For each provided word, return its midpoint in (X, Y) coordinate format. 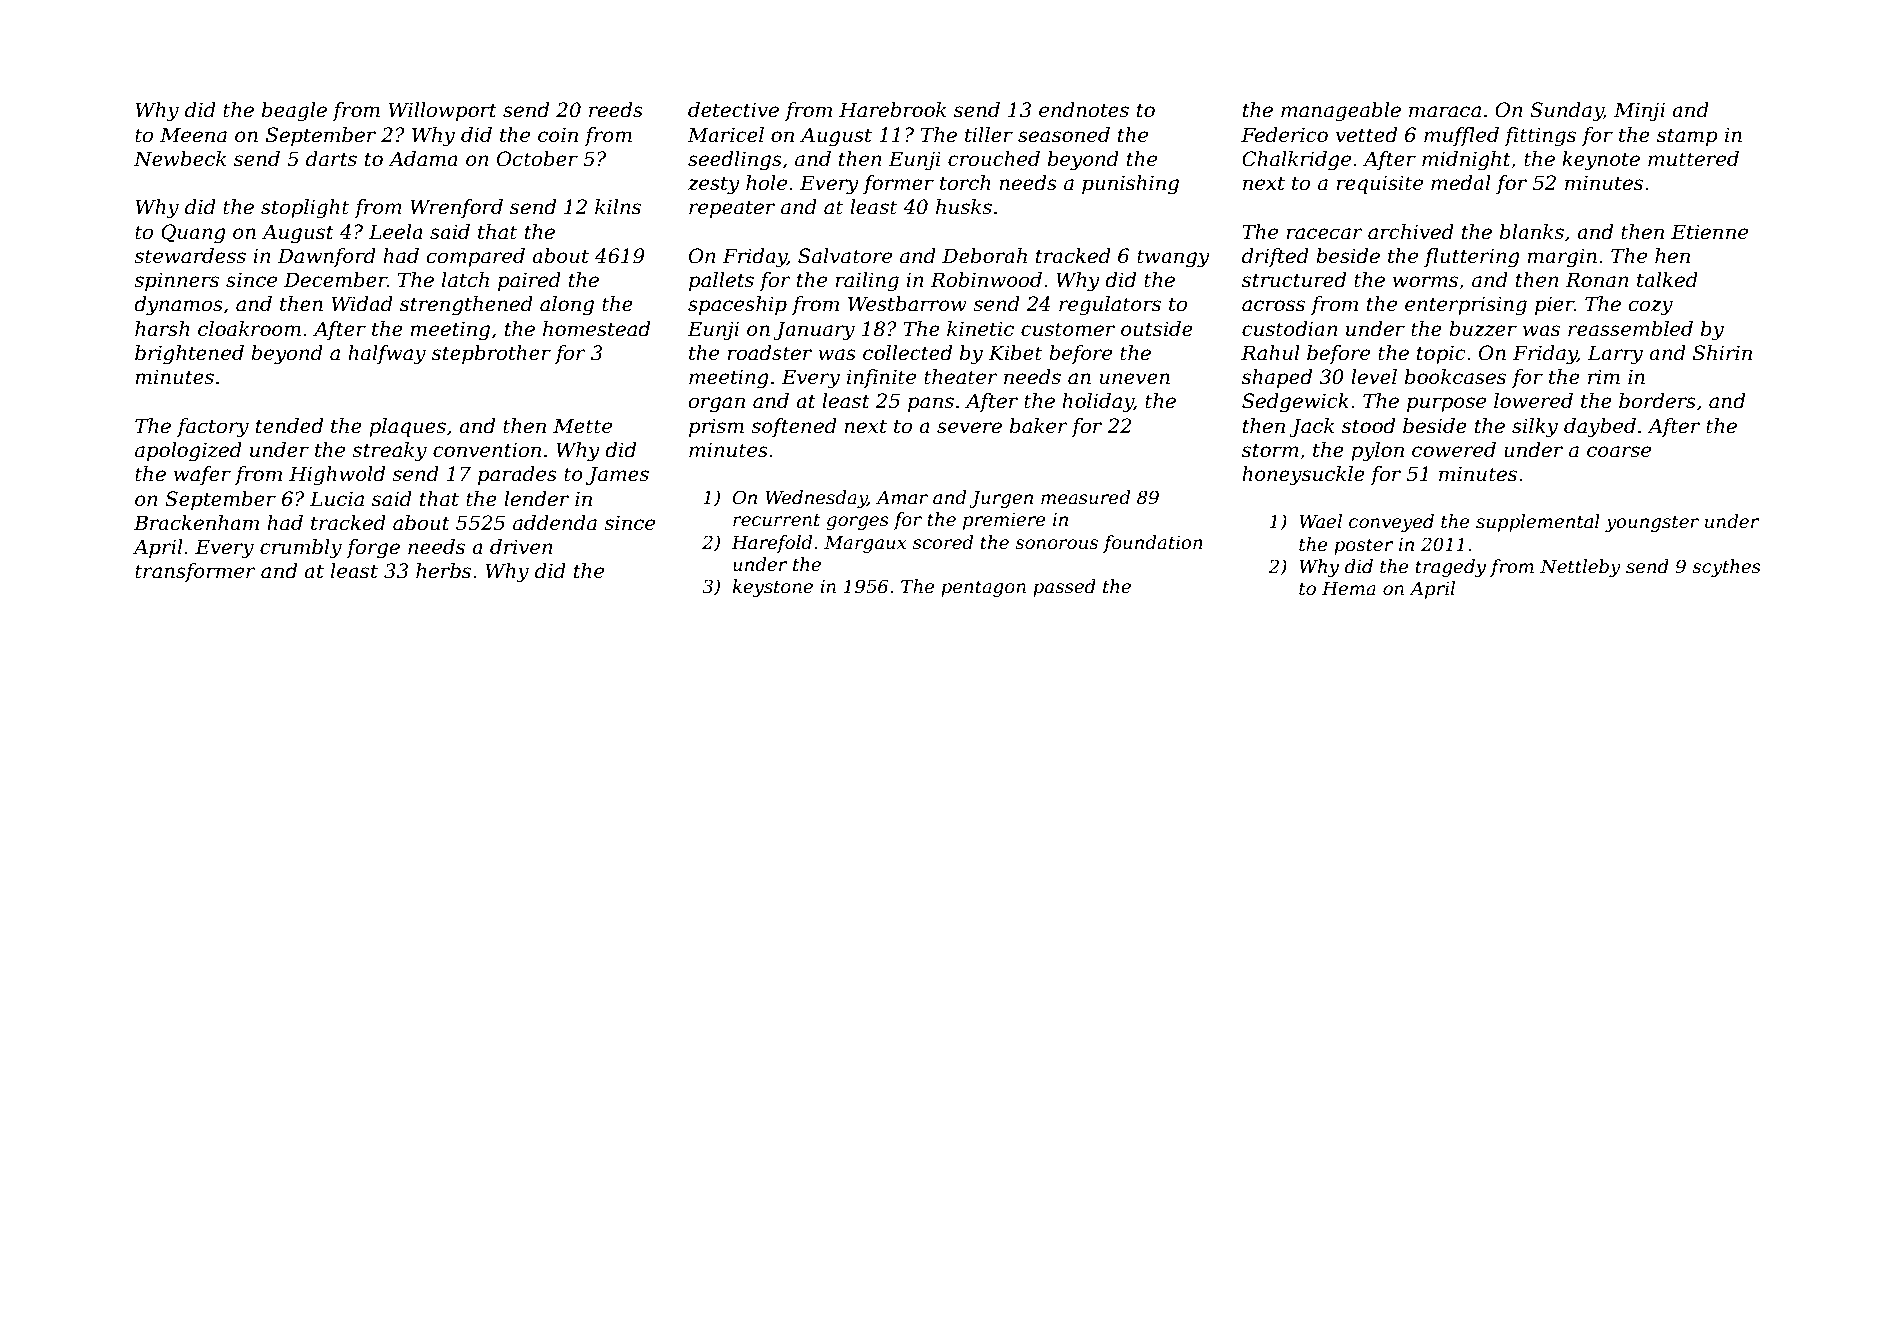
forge (373, 549)
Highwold (337, 476)
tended (289, 426)
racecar (1324, 234)
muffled (1461, 136)
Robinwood (986, 280)
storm (1270, 450)
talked (1667, 280)
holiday (1098, 403)
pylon (1377, 452)
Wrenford (456, 208)
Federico (1284, 135)
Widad (362, 304)
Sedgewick (1295, 403)
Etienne (1709, 232)
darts (331, 159)
